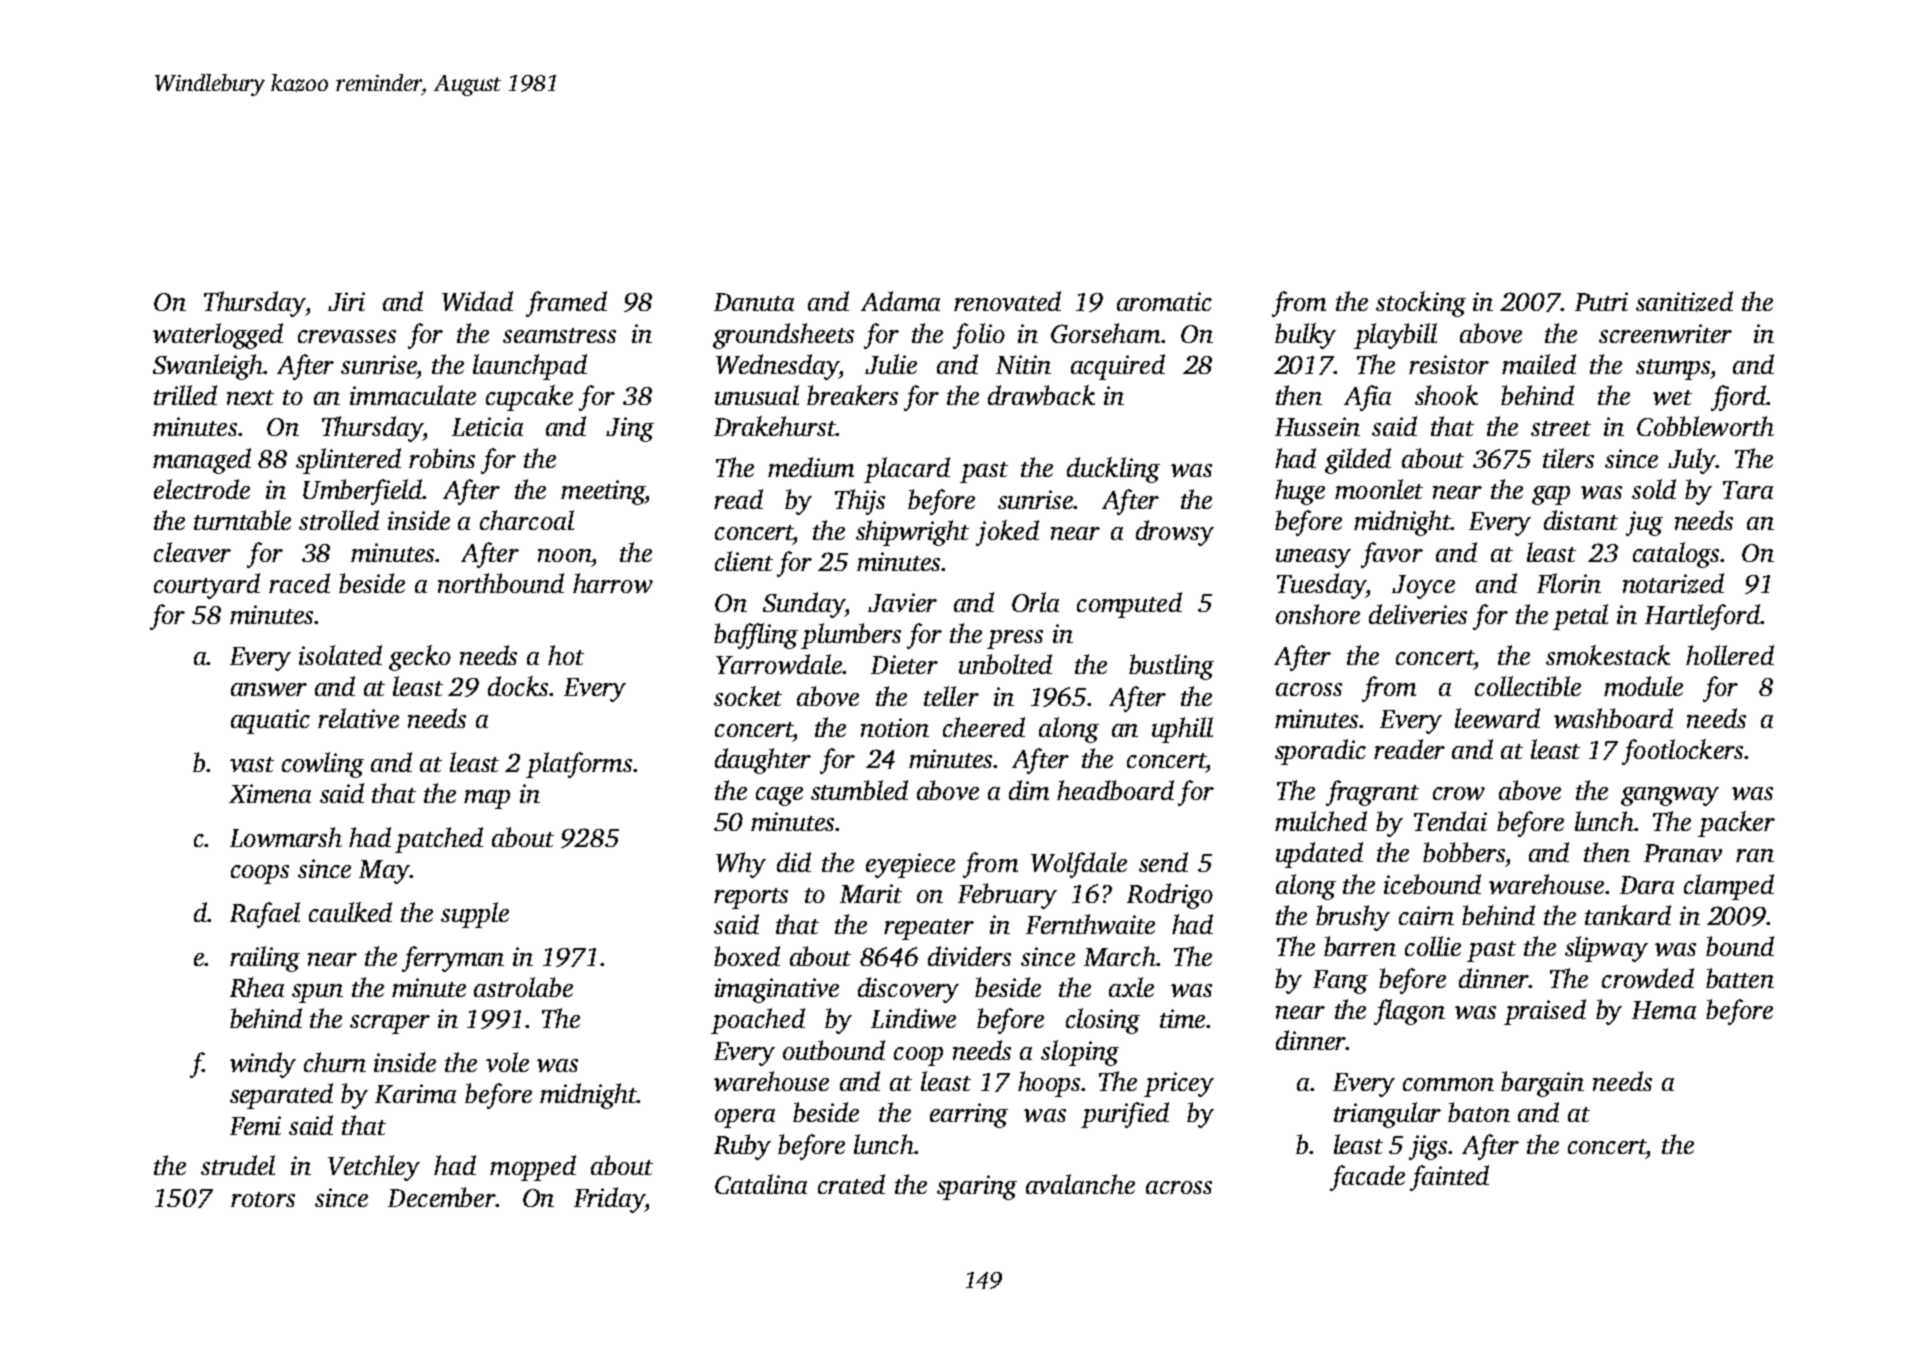  Describe the element at coordinates (1007, 301) in the document. I see `renovated` at that location.
